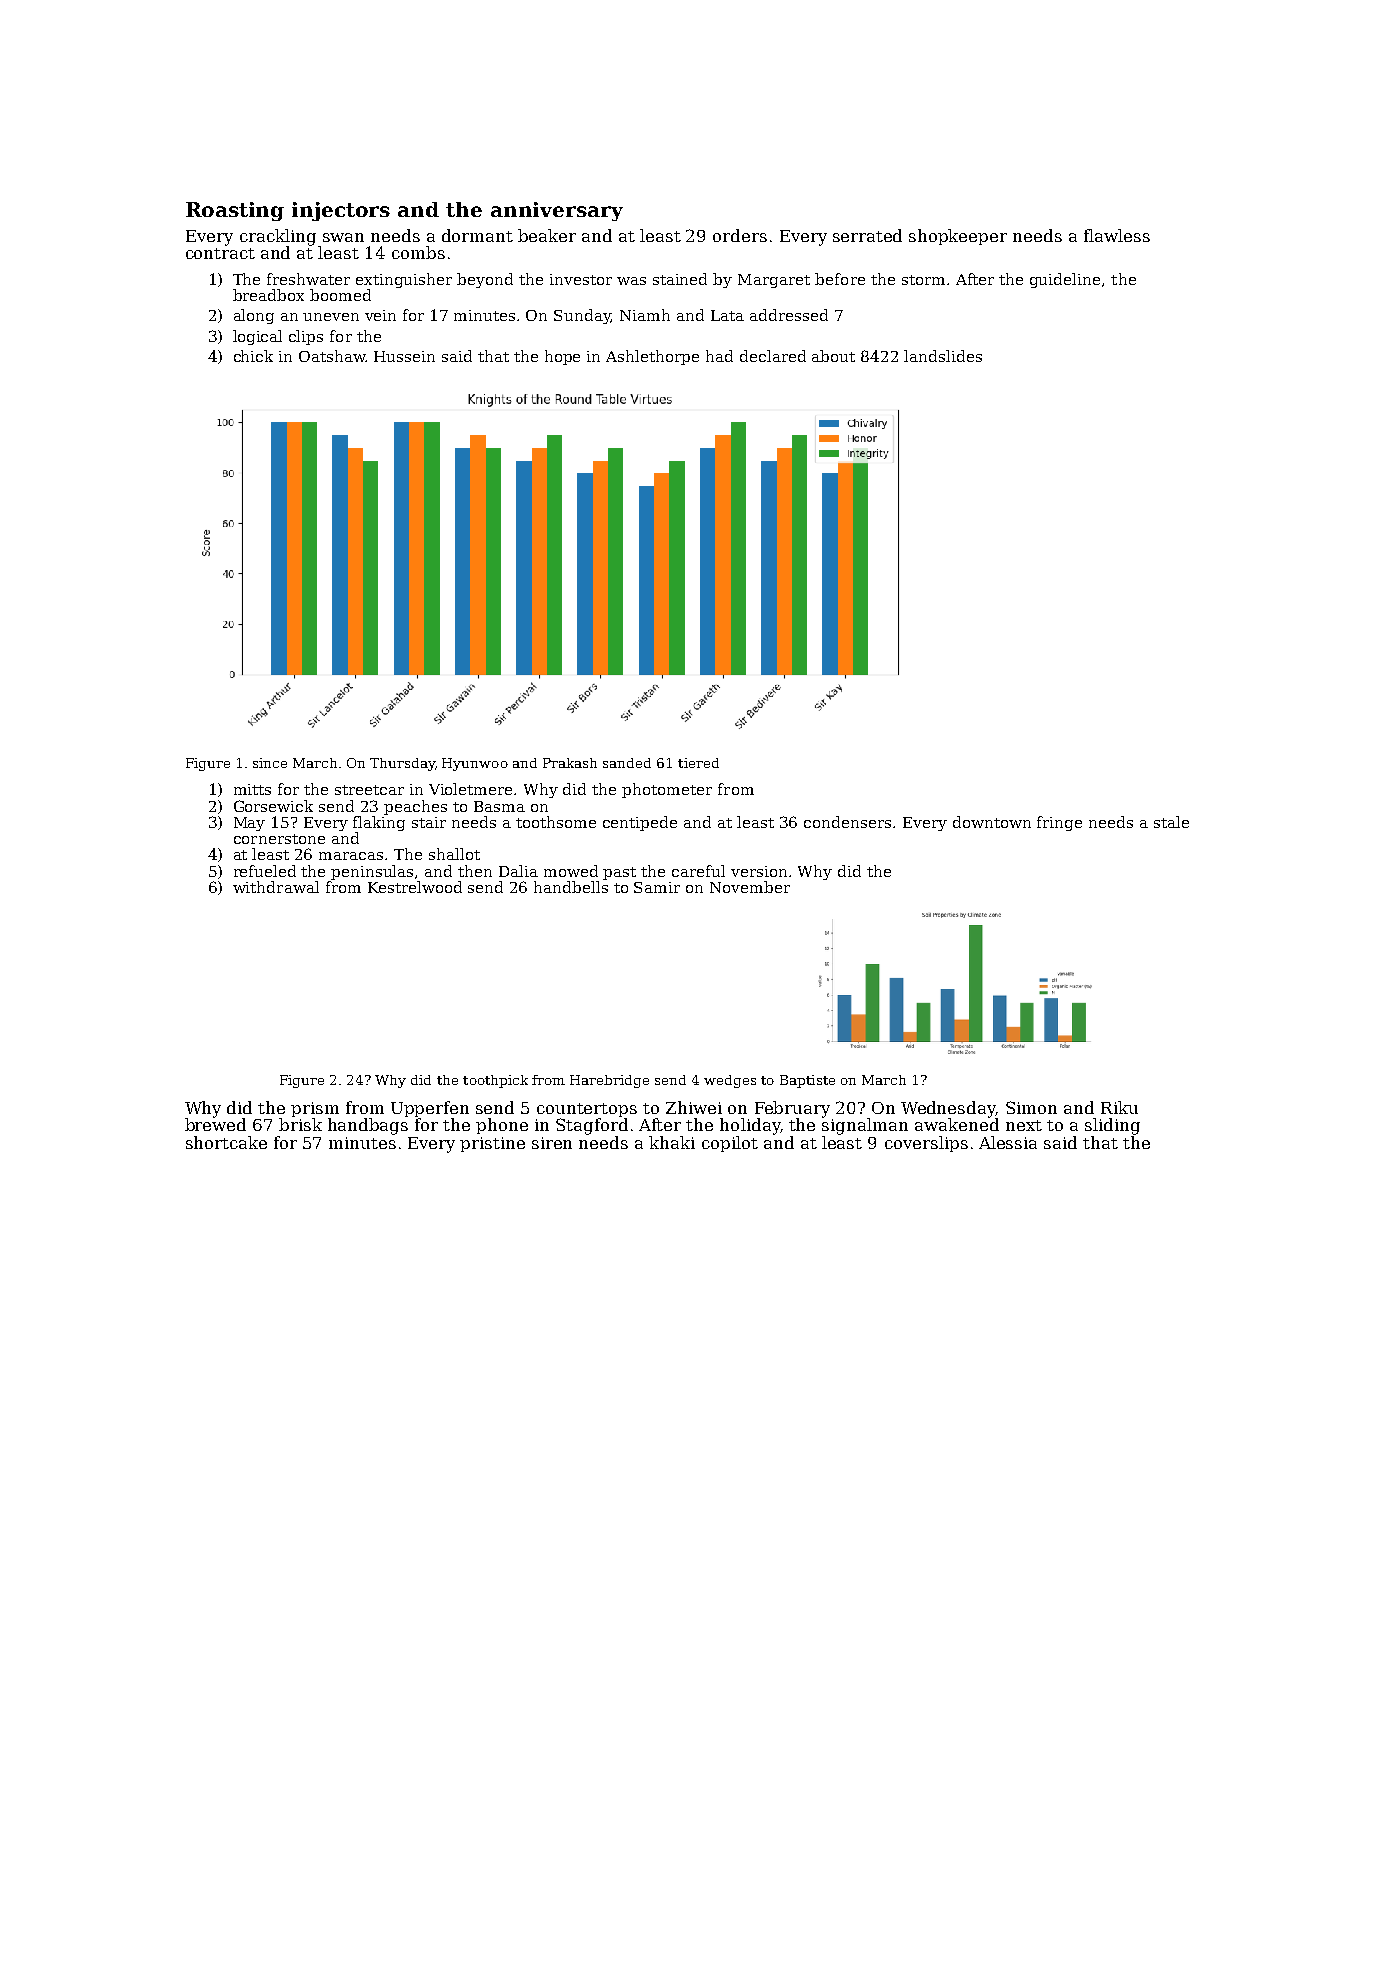  Describe the element at coordinates (215, 1124) in the image. I see `brewed` at that location.
